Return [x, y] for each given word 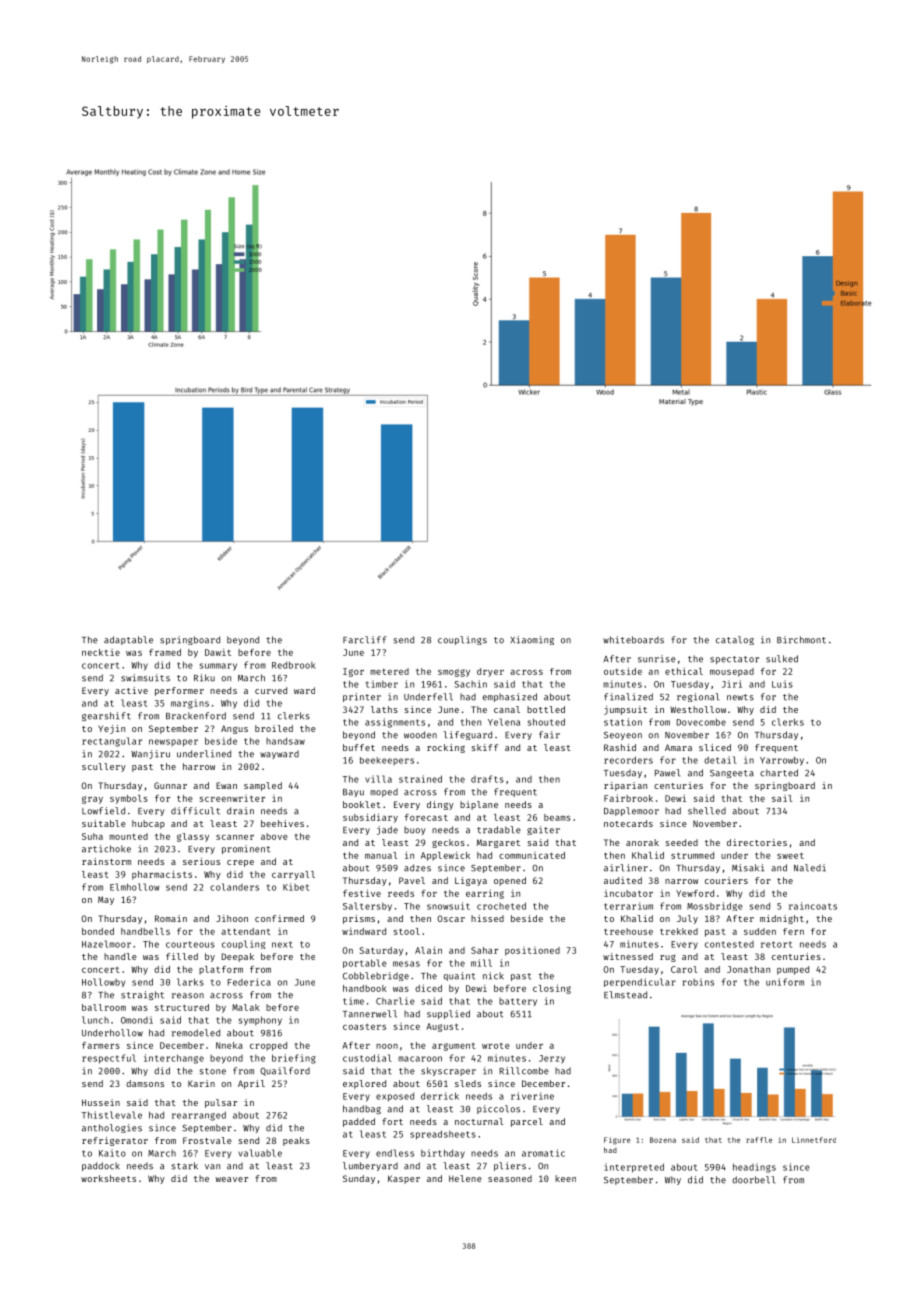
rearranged [199, 1116]
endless [395, 1153]
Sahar [484, 950]
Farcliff [365, 640]
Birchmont [801, 640]
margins [190, 704]
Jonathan [748, 969]
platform [221, 970]
